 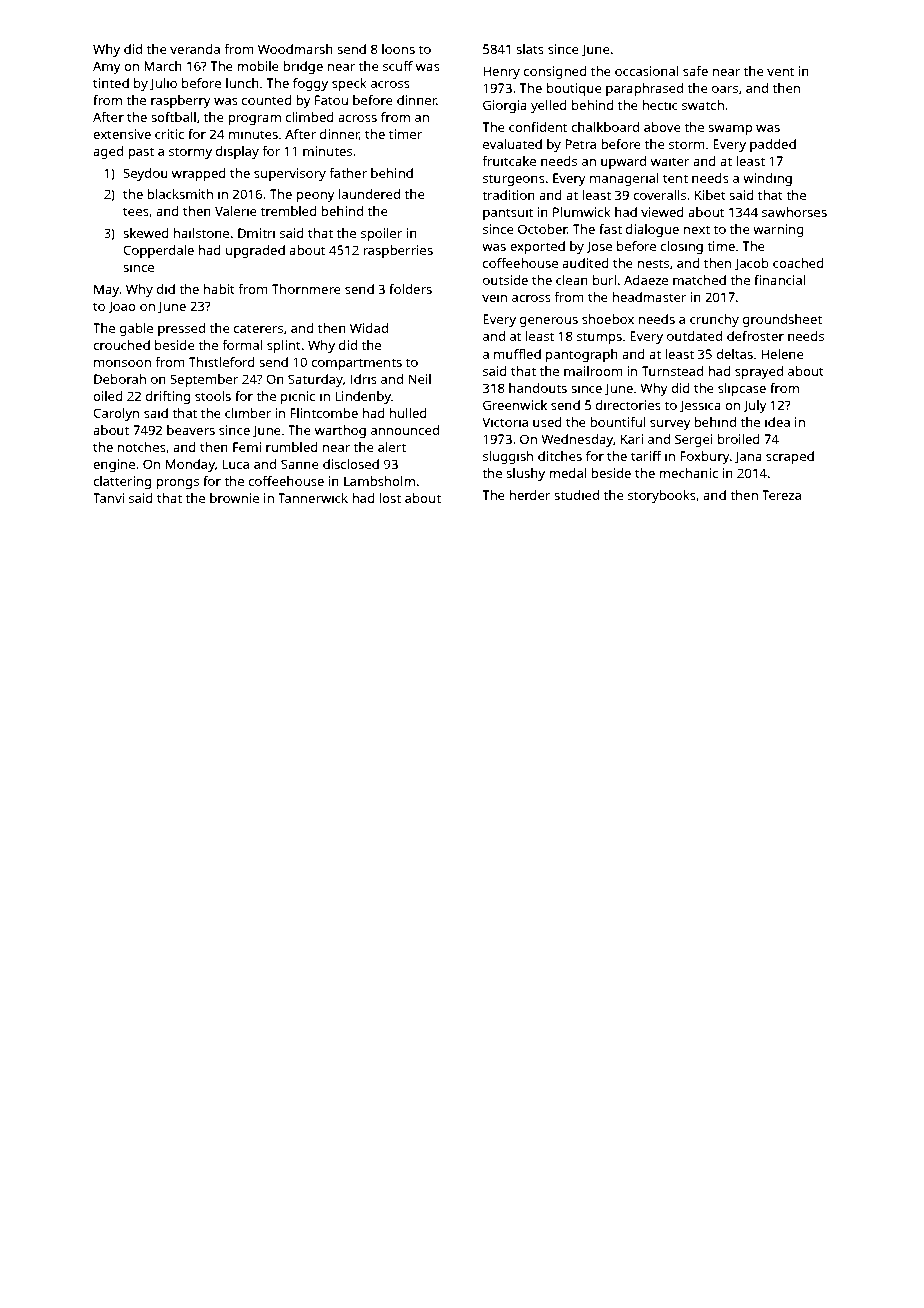 I want to click on vent, so click(x=780, y=71).
